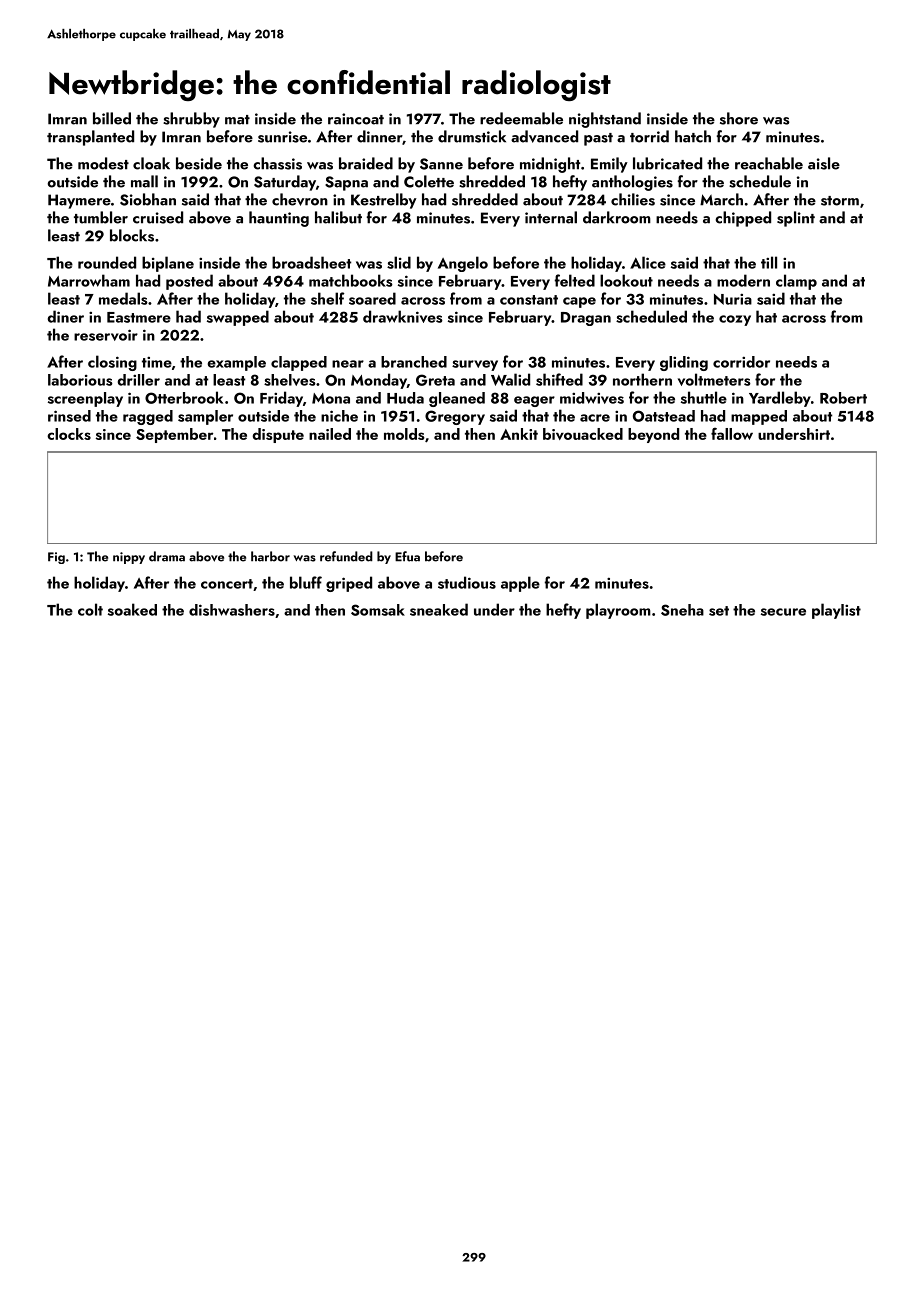 Image resolution: width=924 pixels, height=1308 pixels. I want to click on Nuria, so click(733, 299).
